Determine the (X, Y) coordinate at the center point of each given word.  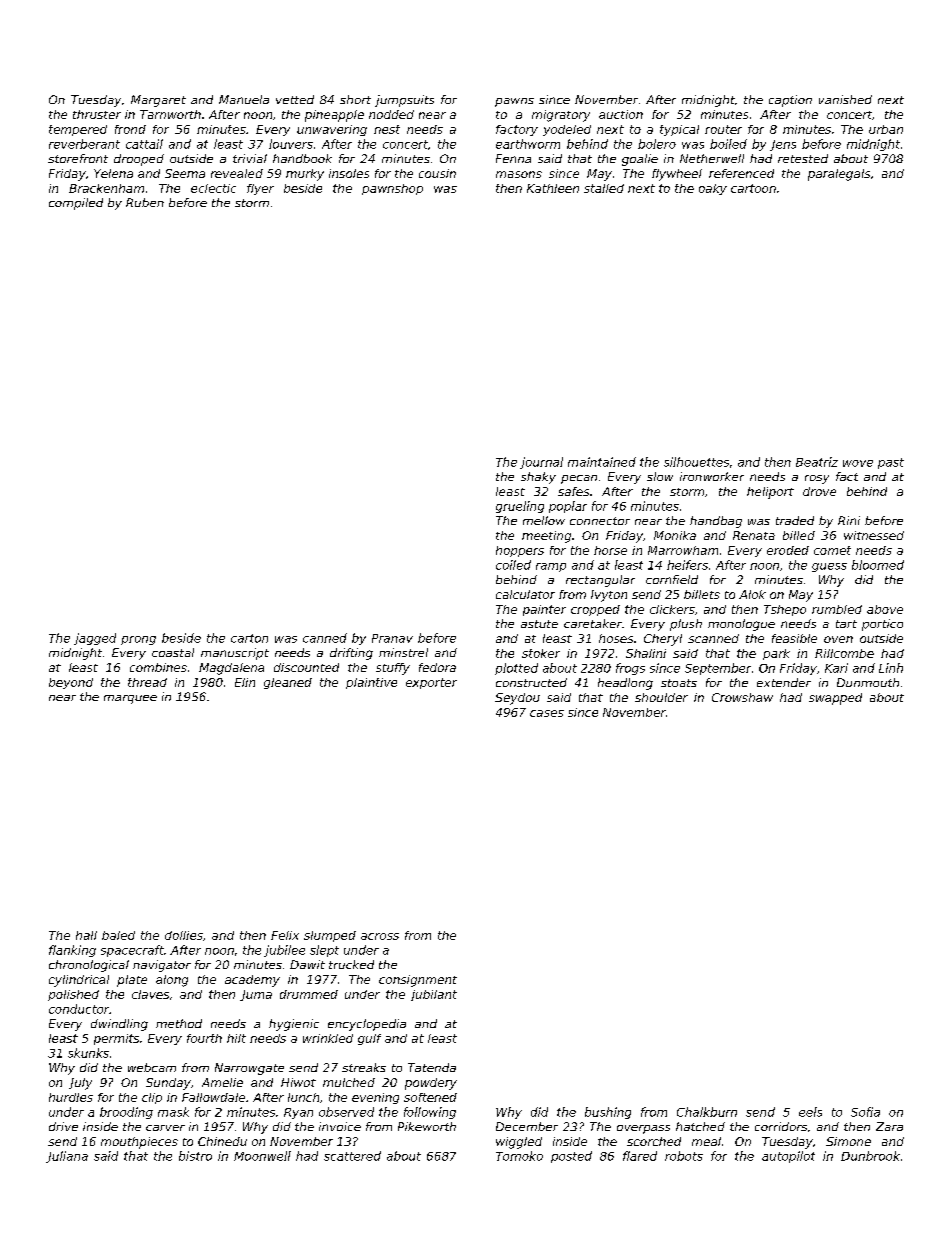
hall (86, 935)
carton (249, 638)
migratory (561, 116)
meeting (546, 537)
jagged (95, 639)
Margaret (158, 101)
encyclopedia (367, 1025)
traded (795, 520)
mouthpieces (139, 1143)
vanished (845, 99)
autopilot (788, 1157)
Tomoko (519, 1156)
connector (600, 521)
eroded (788, 550)
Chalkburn (707, 1112)
